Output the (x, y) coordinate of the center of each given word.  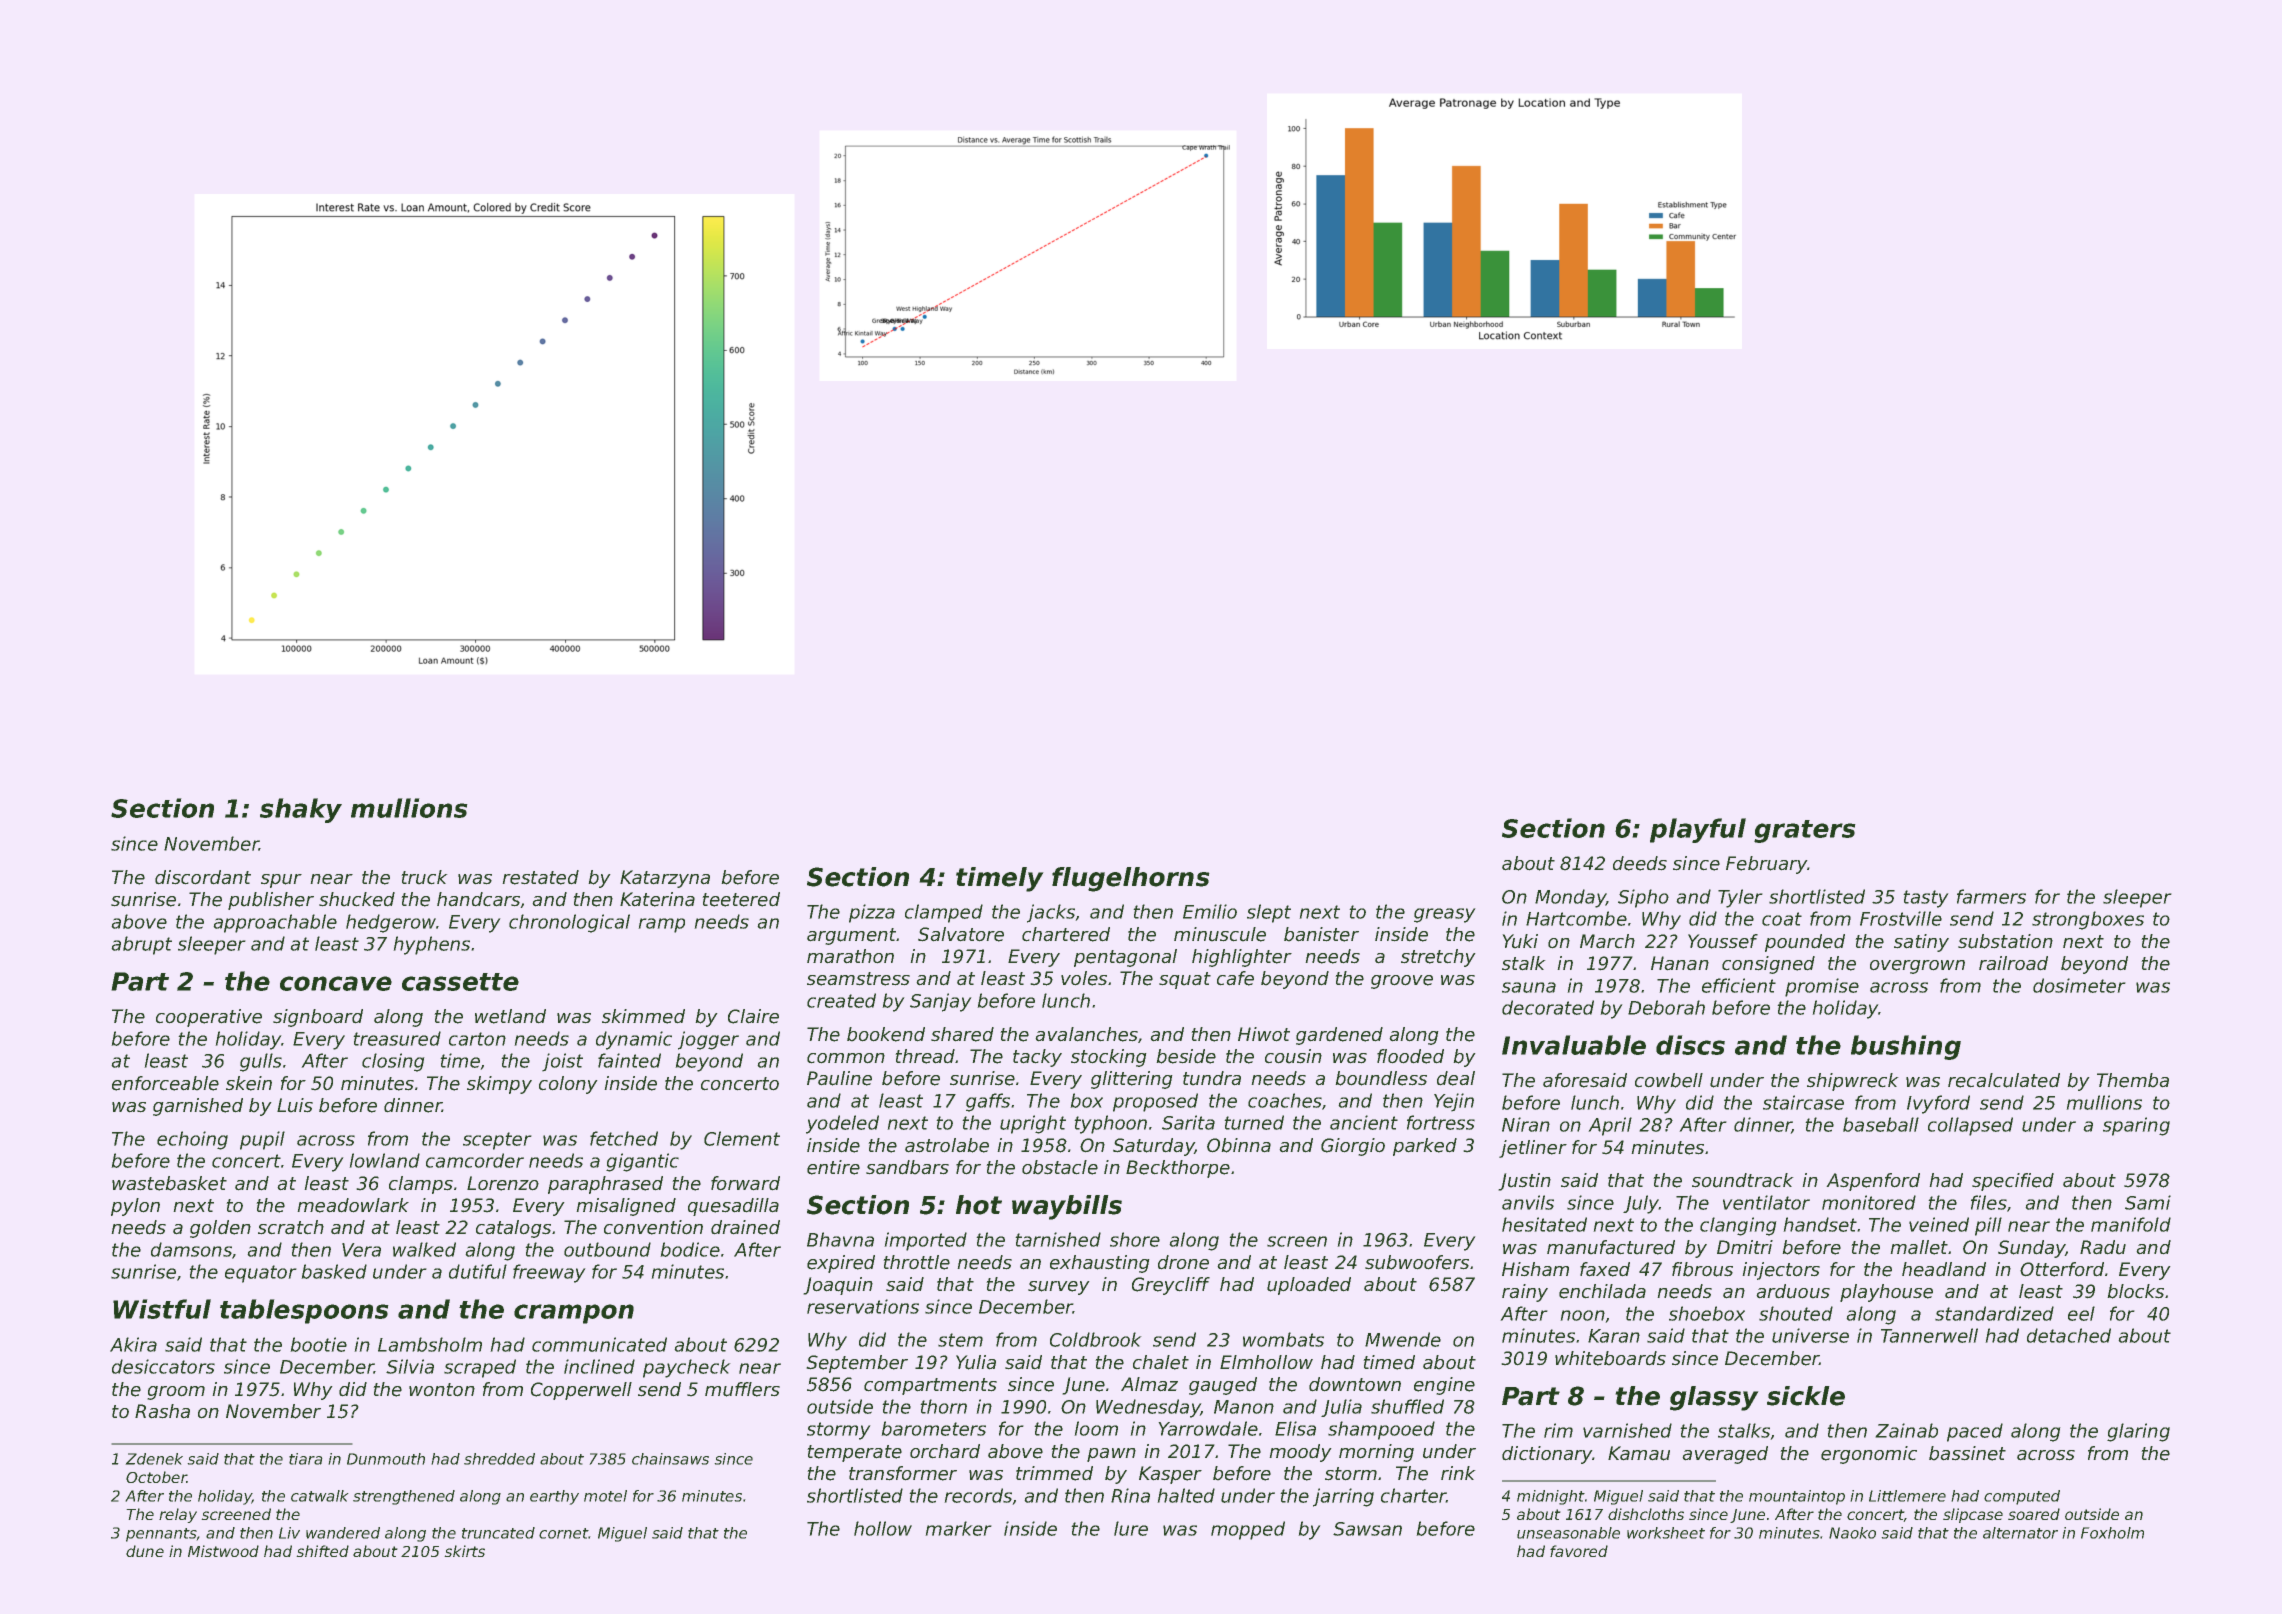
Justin (1524, 1182)
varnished (1627, 1430)
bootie (318, 1344)
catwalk (320, 1496)
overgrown (1917, 967)
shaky (301, 810)
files (1989, 1202)
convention (653, 1227)
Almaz (1149, 1384)
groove (1402, 982)
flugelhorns (1131, 879)
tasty (1926, 899)
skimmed (643, 1016)
